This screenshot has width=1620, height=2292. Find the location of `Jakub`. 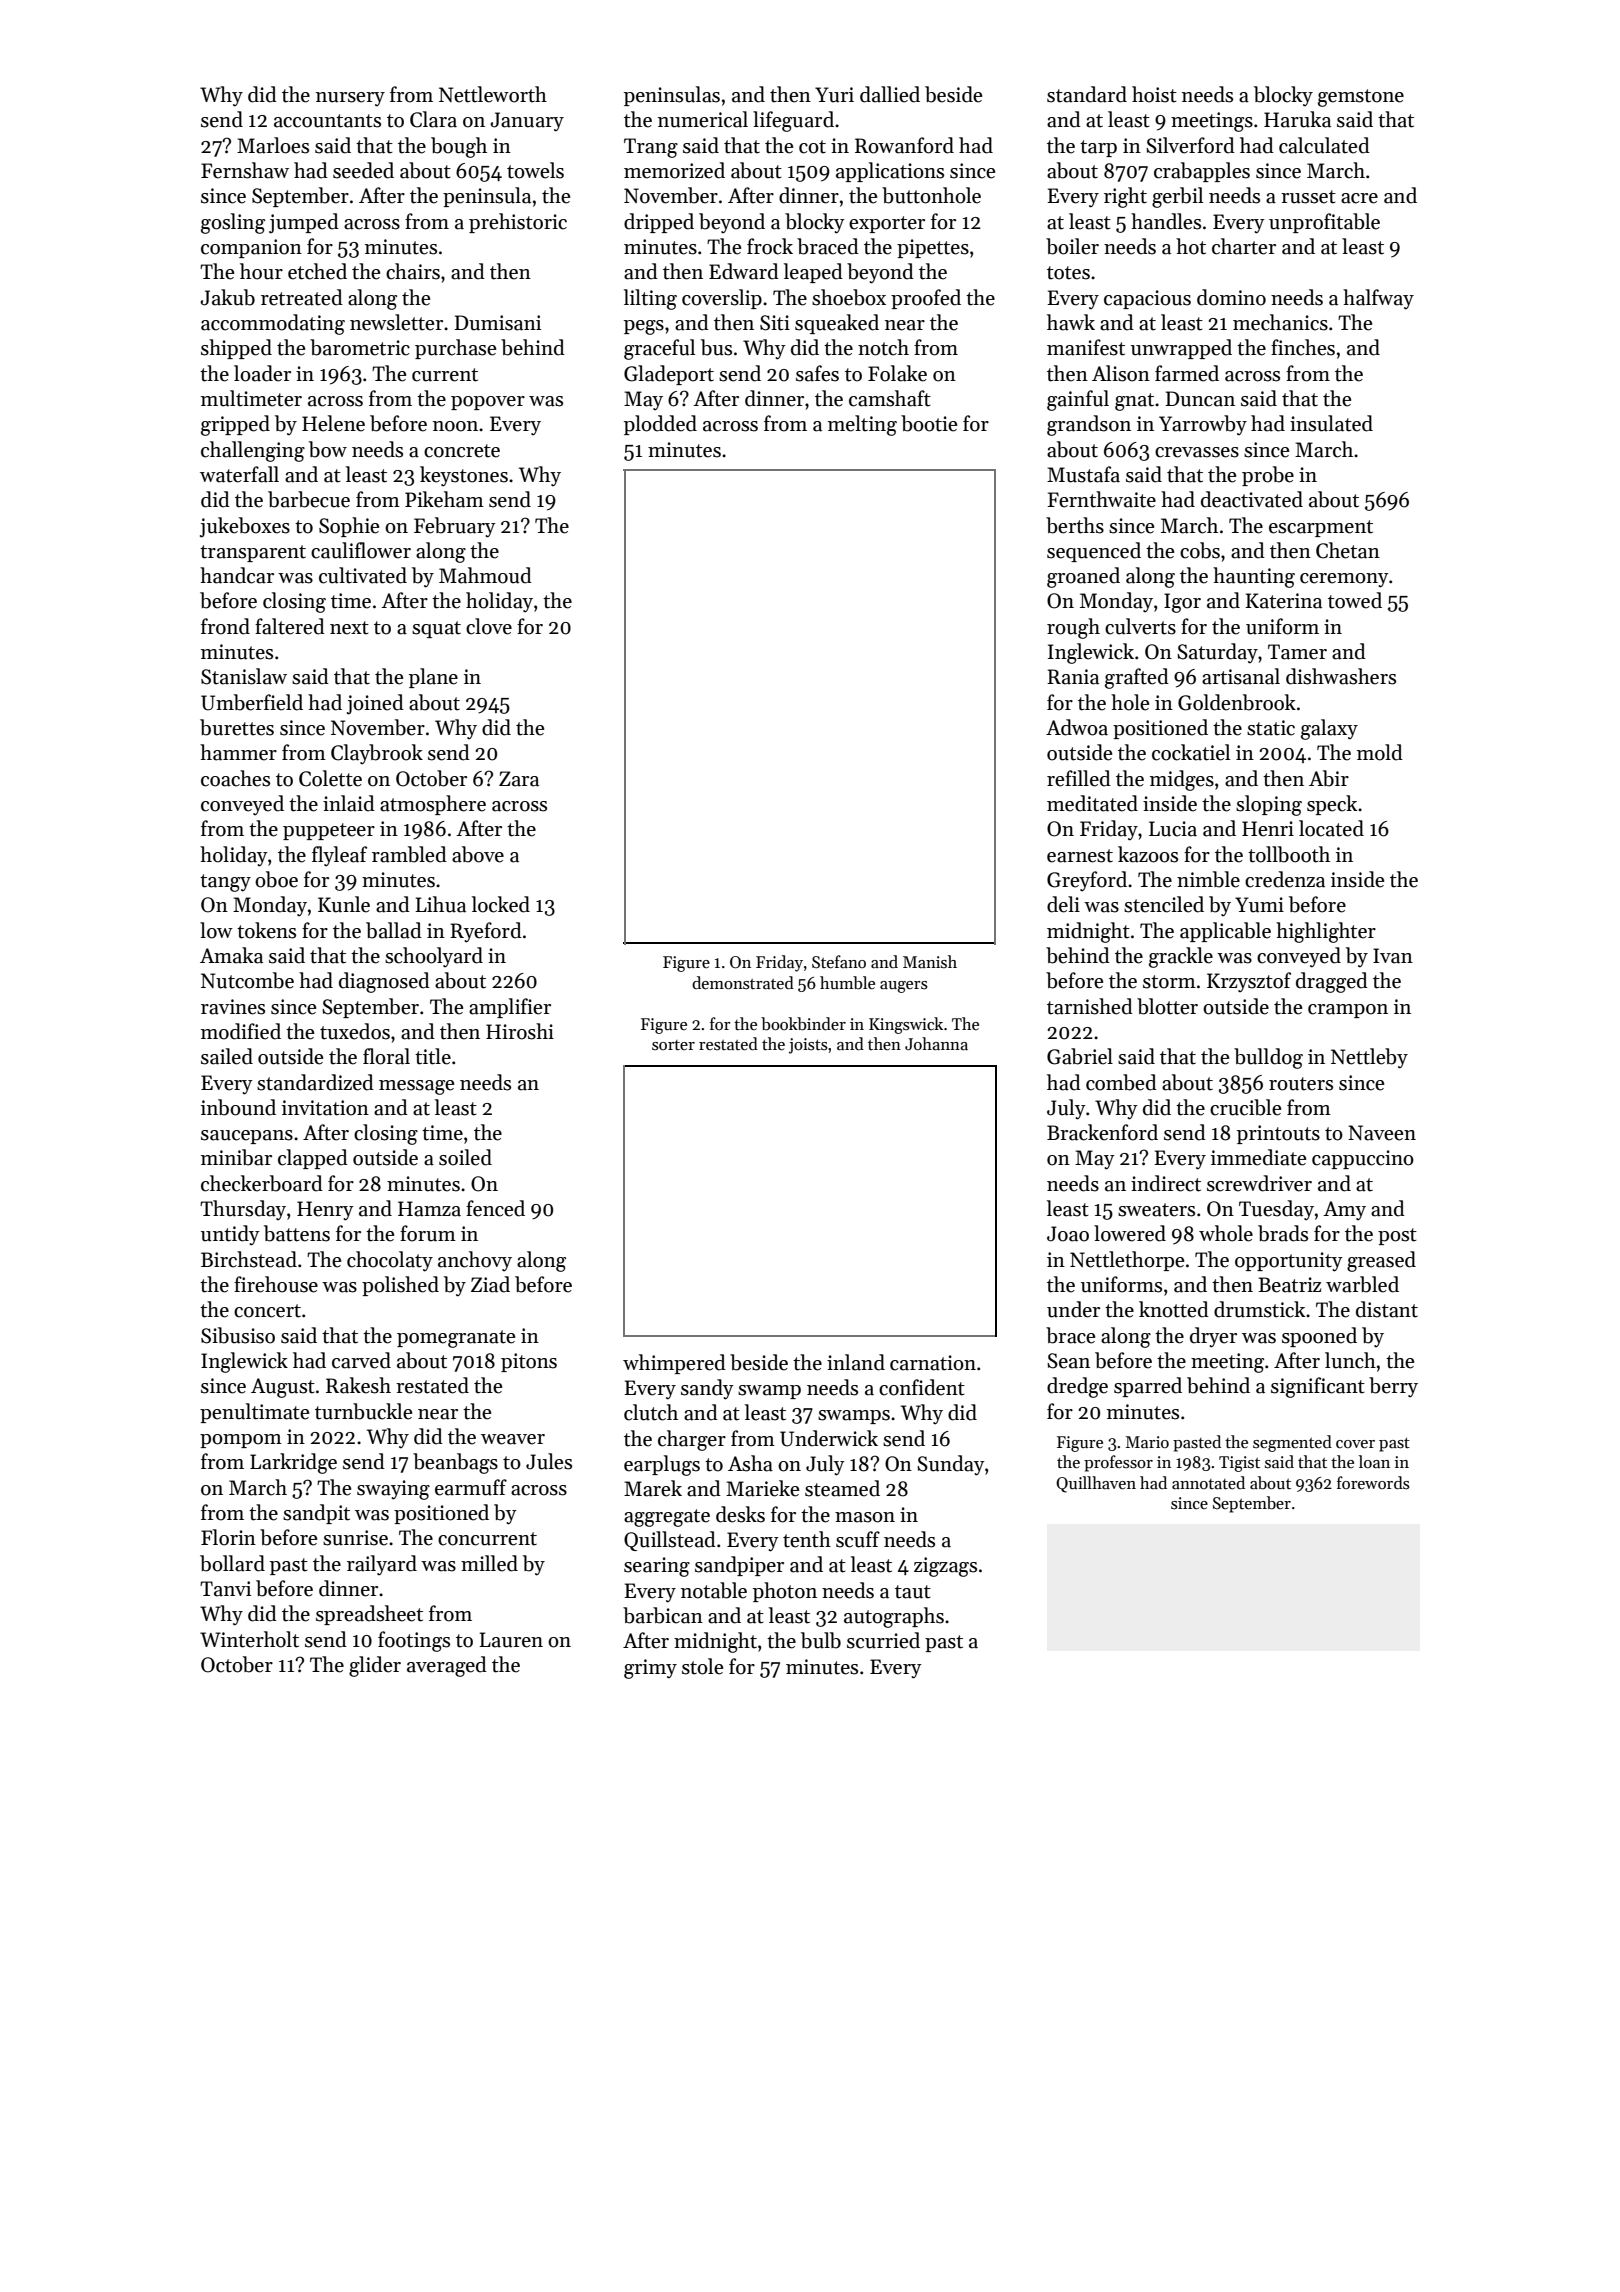

Jakub is located at coordinates (227, 297).
